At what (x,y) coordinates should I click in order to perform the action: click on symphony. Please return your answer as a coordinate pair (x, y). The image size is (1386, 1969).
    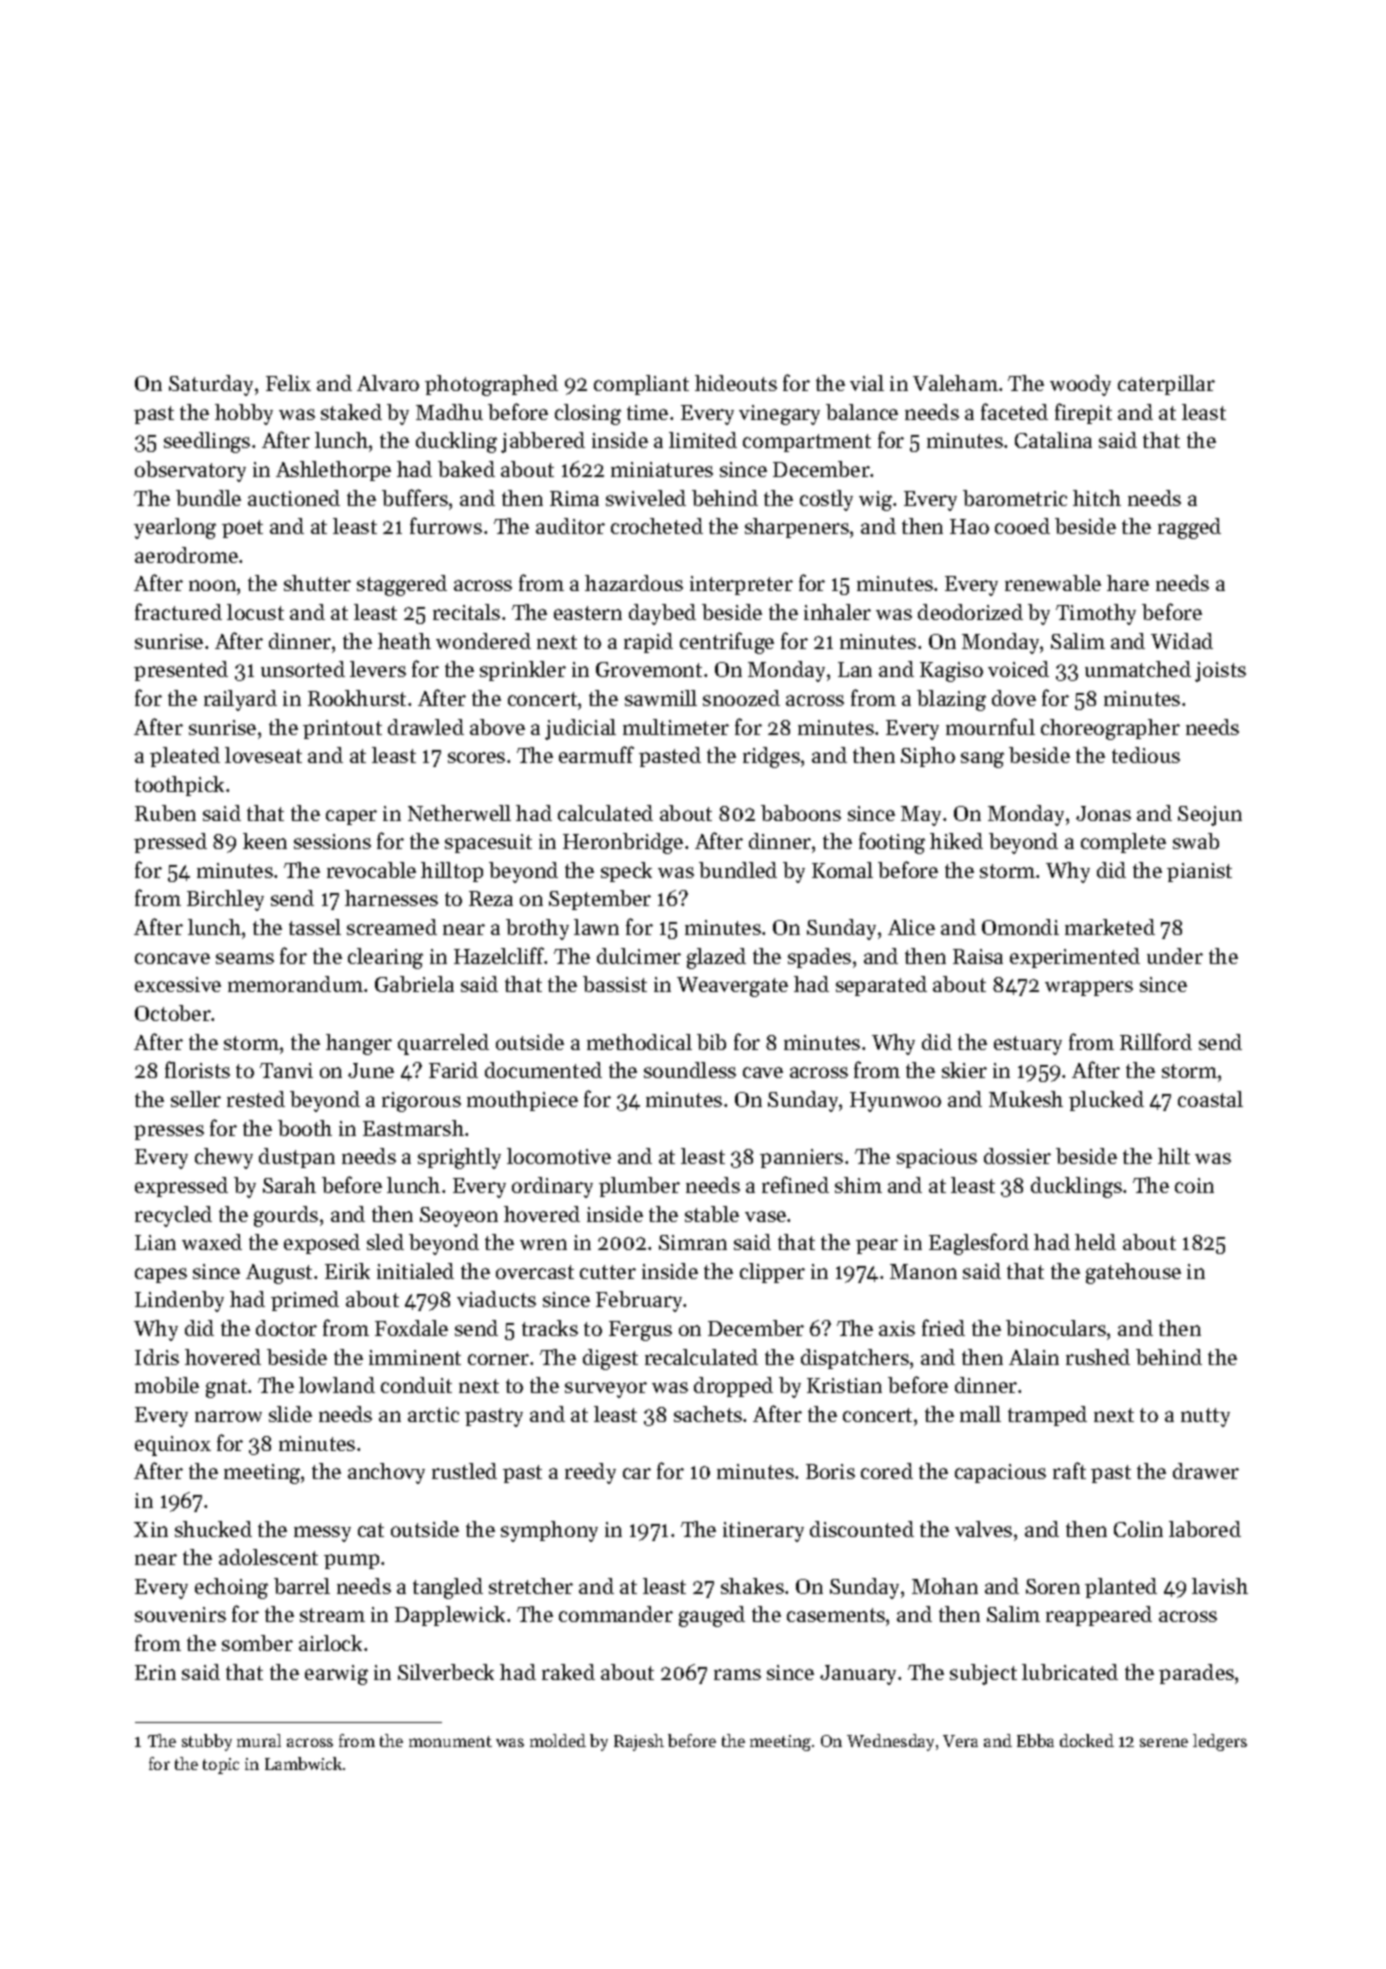
    Looking at the image, I should click on (549, 1531).
